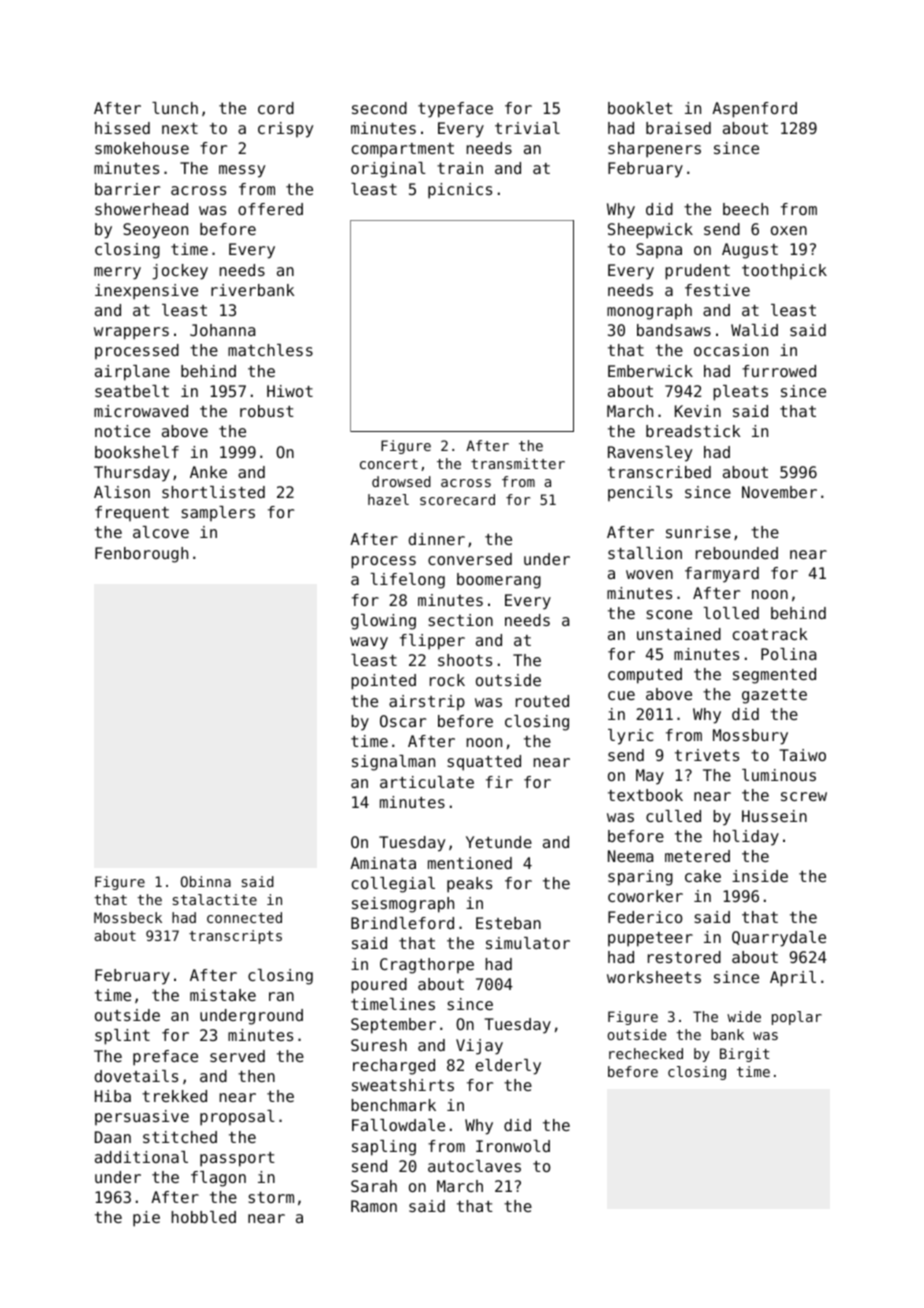  Describe the element at coordinates (146, 1219) in the page. I see `pie` at that location.
